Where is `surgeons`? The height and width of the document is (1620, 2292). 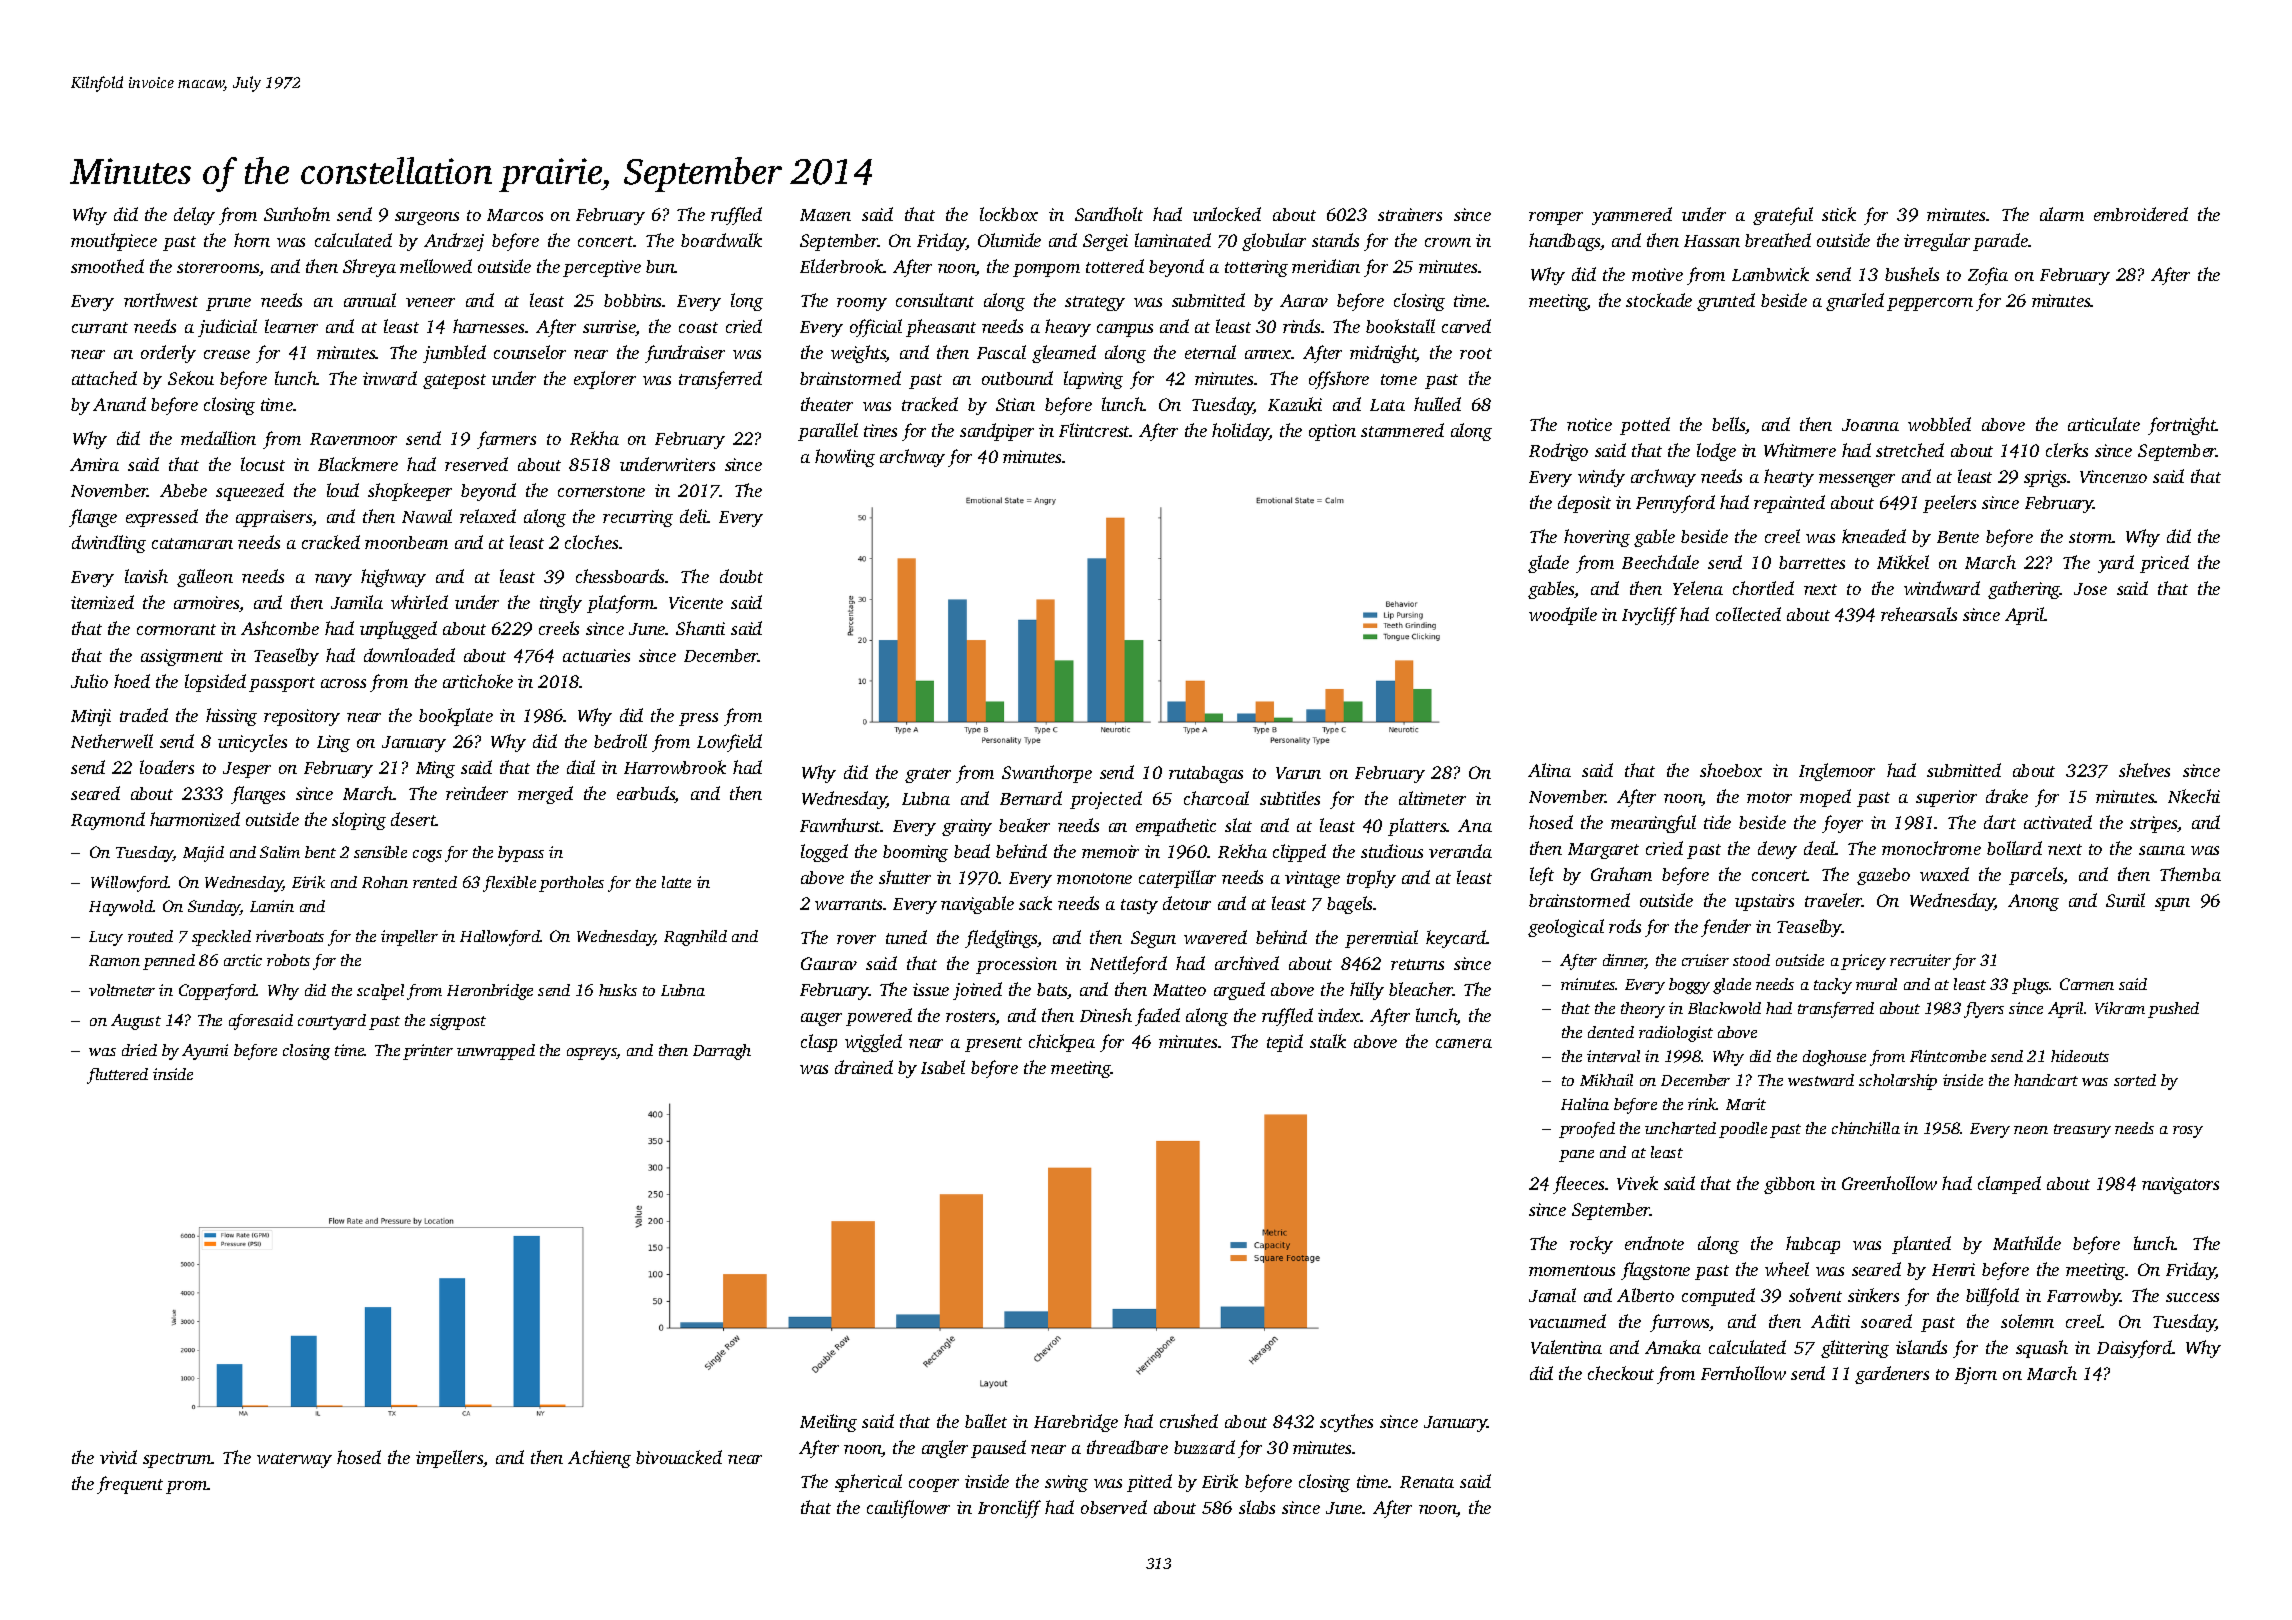 surgeons is located at coordinates (427, 218).
